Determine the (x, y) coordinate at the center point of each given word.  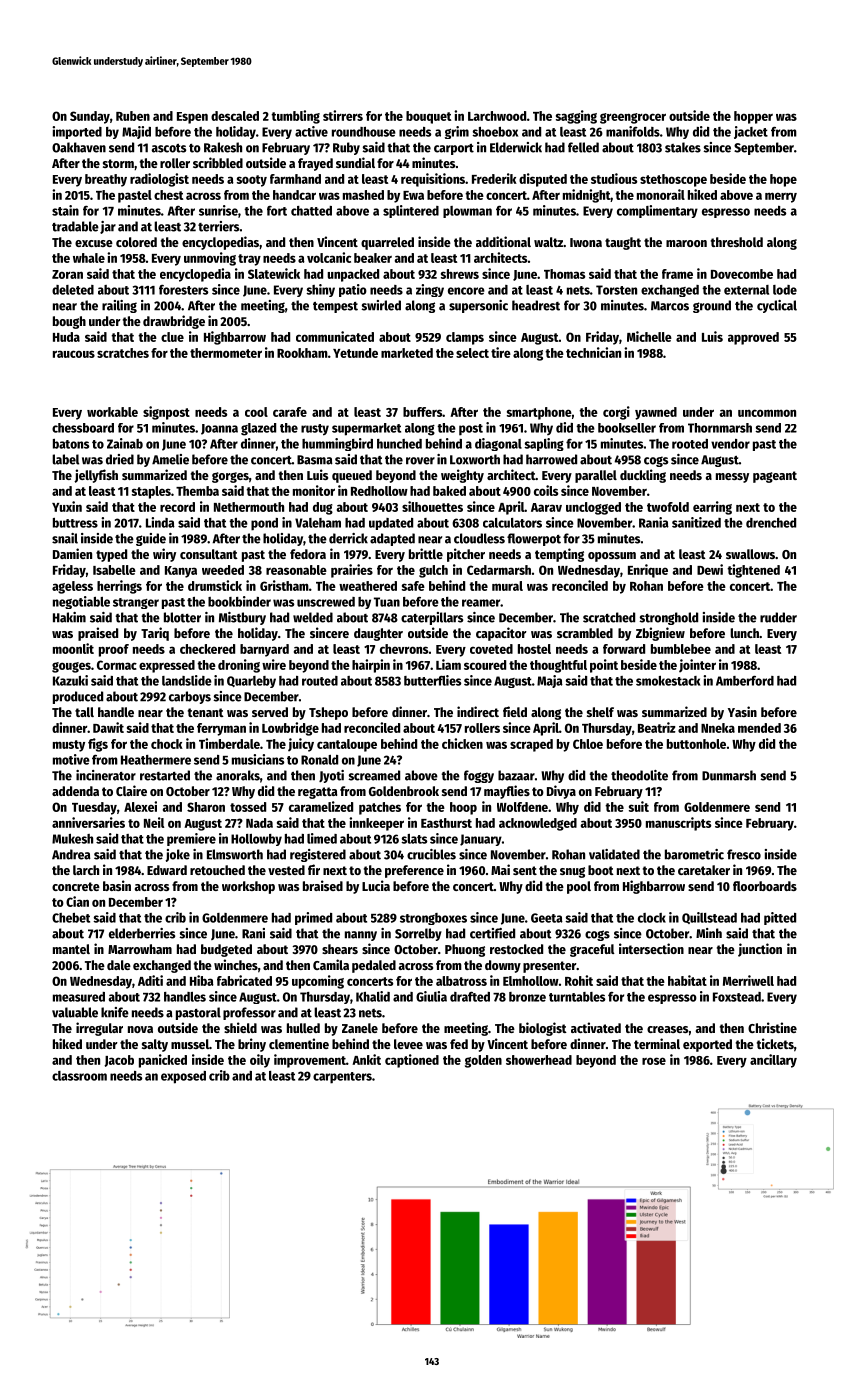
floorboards (765, 886)
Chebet (71, 918)
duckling (643, 476)
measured (79, 997)
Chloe (588, 744)
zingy (430, 290)
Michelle (649, 336)
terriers (219, 226)
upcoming (318, 982)
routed (320, 681)
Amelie (170, 459)
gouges (71, 667)
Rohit (579, 980)
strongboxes (433, 919)
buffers (422, 412)
